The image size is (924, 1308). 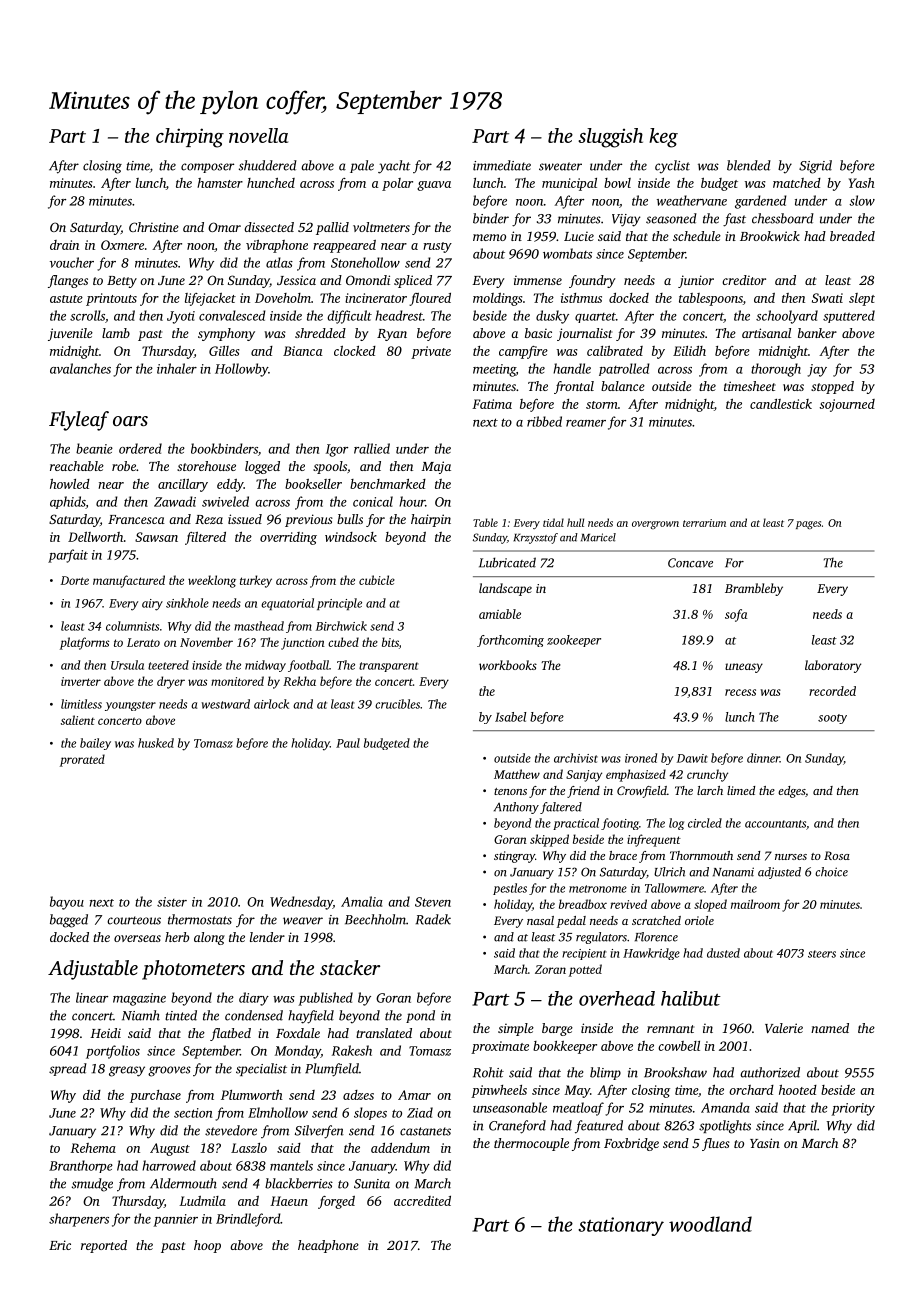 What do you see at coordinates (154, 227) in the screenshot?
I see `Christine` at bounding box center [154, 227].
